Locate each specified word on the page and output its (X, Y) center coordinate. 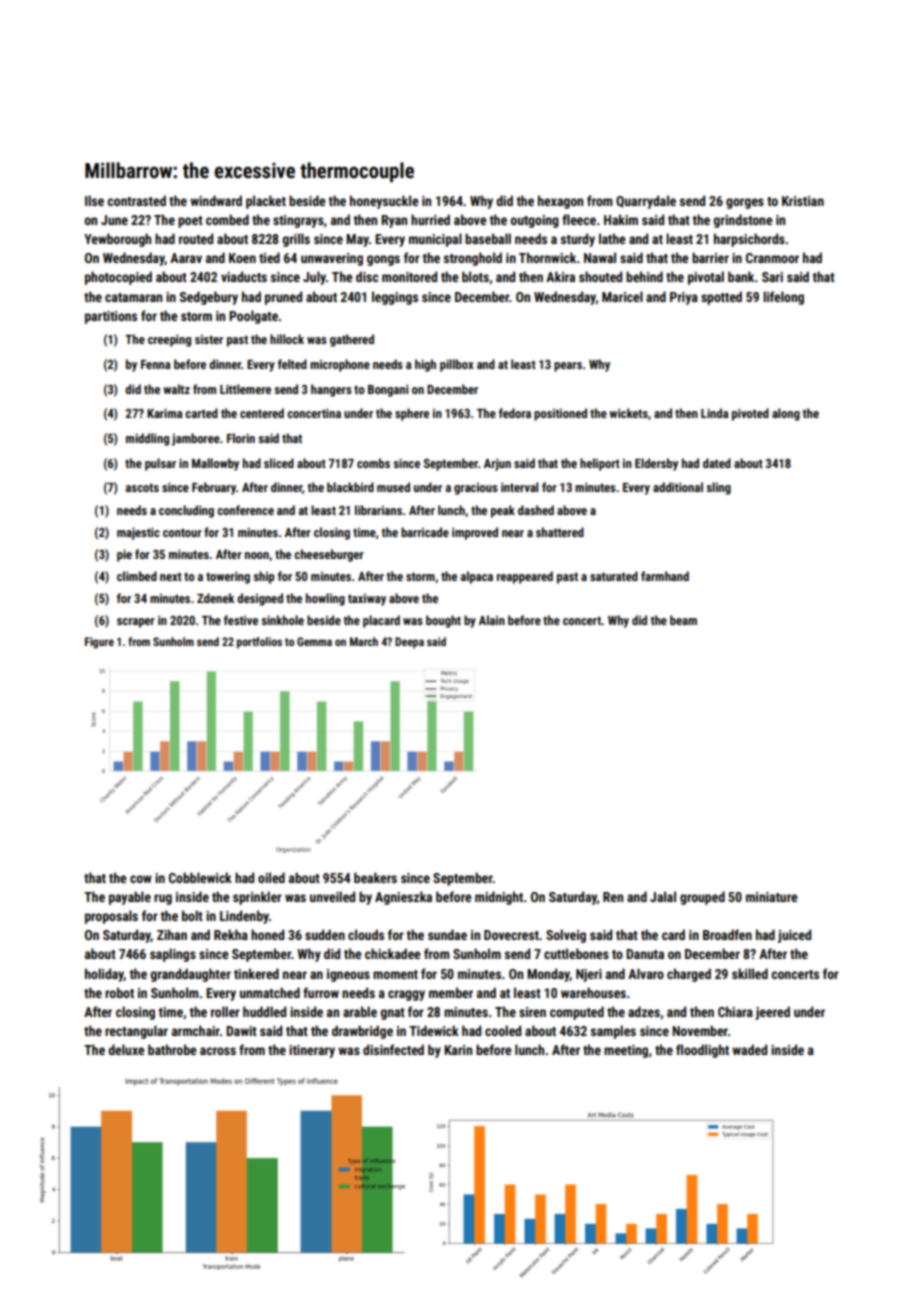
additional (678, 487)
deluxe (126, 1049)
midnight (499, 898)
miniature (772, 897)
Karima (164, 413)
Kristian (803, 201)
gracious (476, 489)
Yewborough (117, 240)
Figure (99, 643)
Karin (458, 1050)
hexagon (560, 202)
